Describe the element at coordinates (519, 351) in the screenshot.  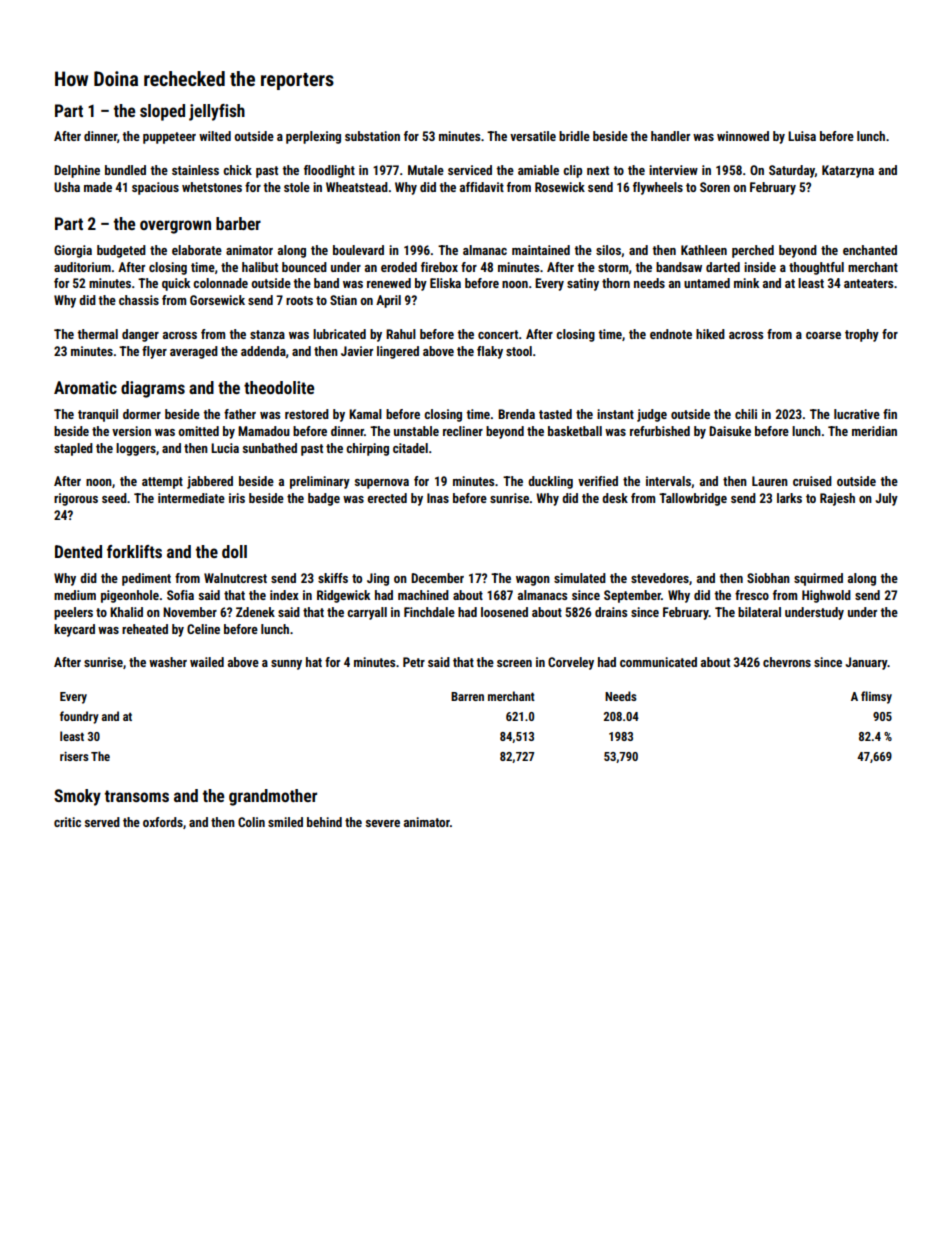
I see `stool` at that location.
